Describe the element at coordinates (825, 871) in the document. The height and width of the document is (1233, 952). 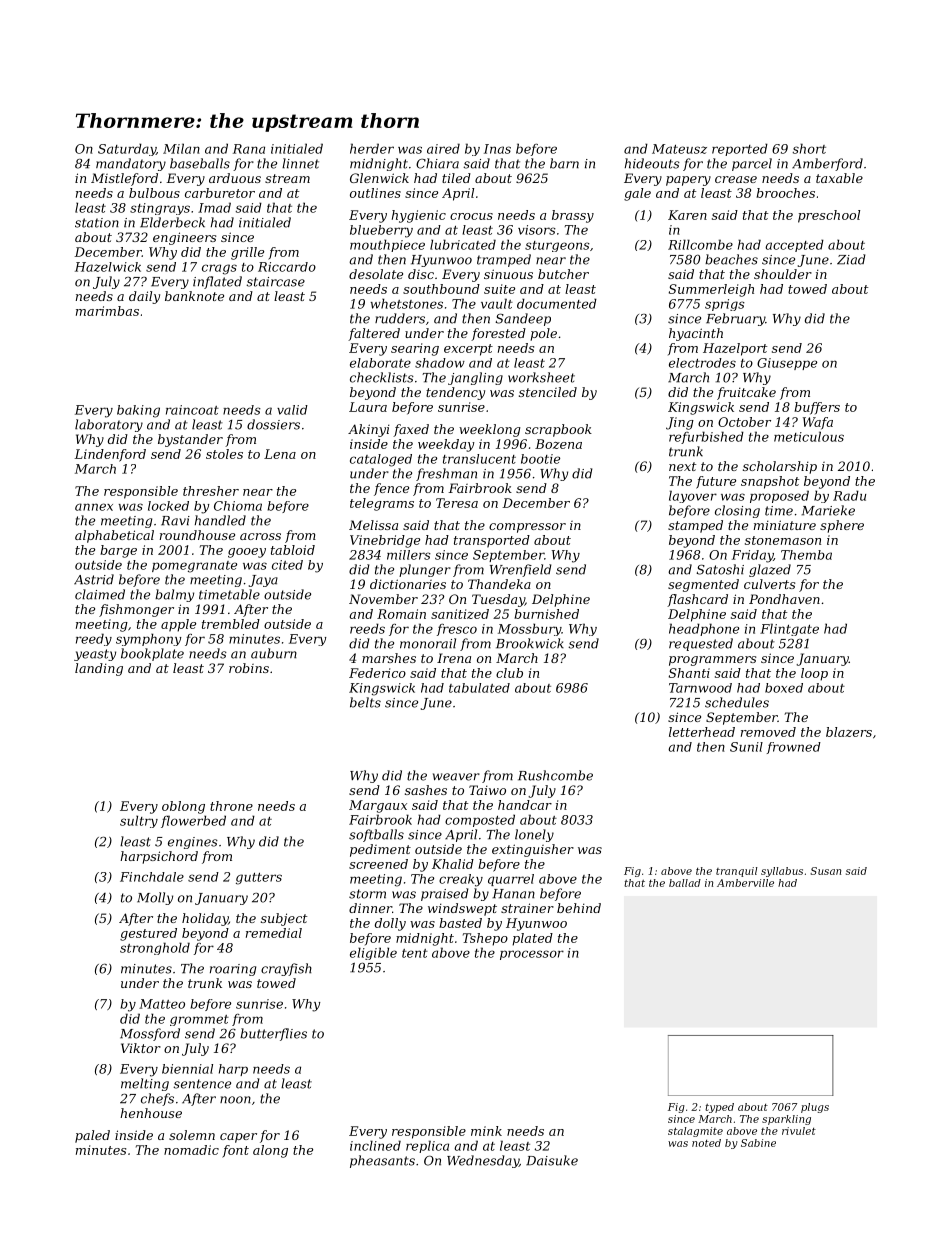
I see `Susan` at that location.
